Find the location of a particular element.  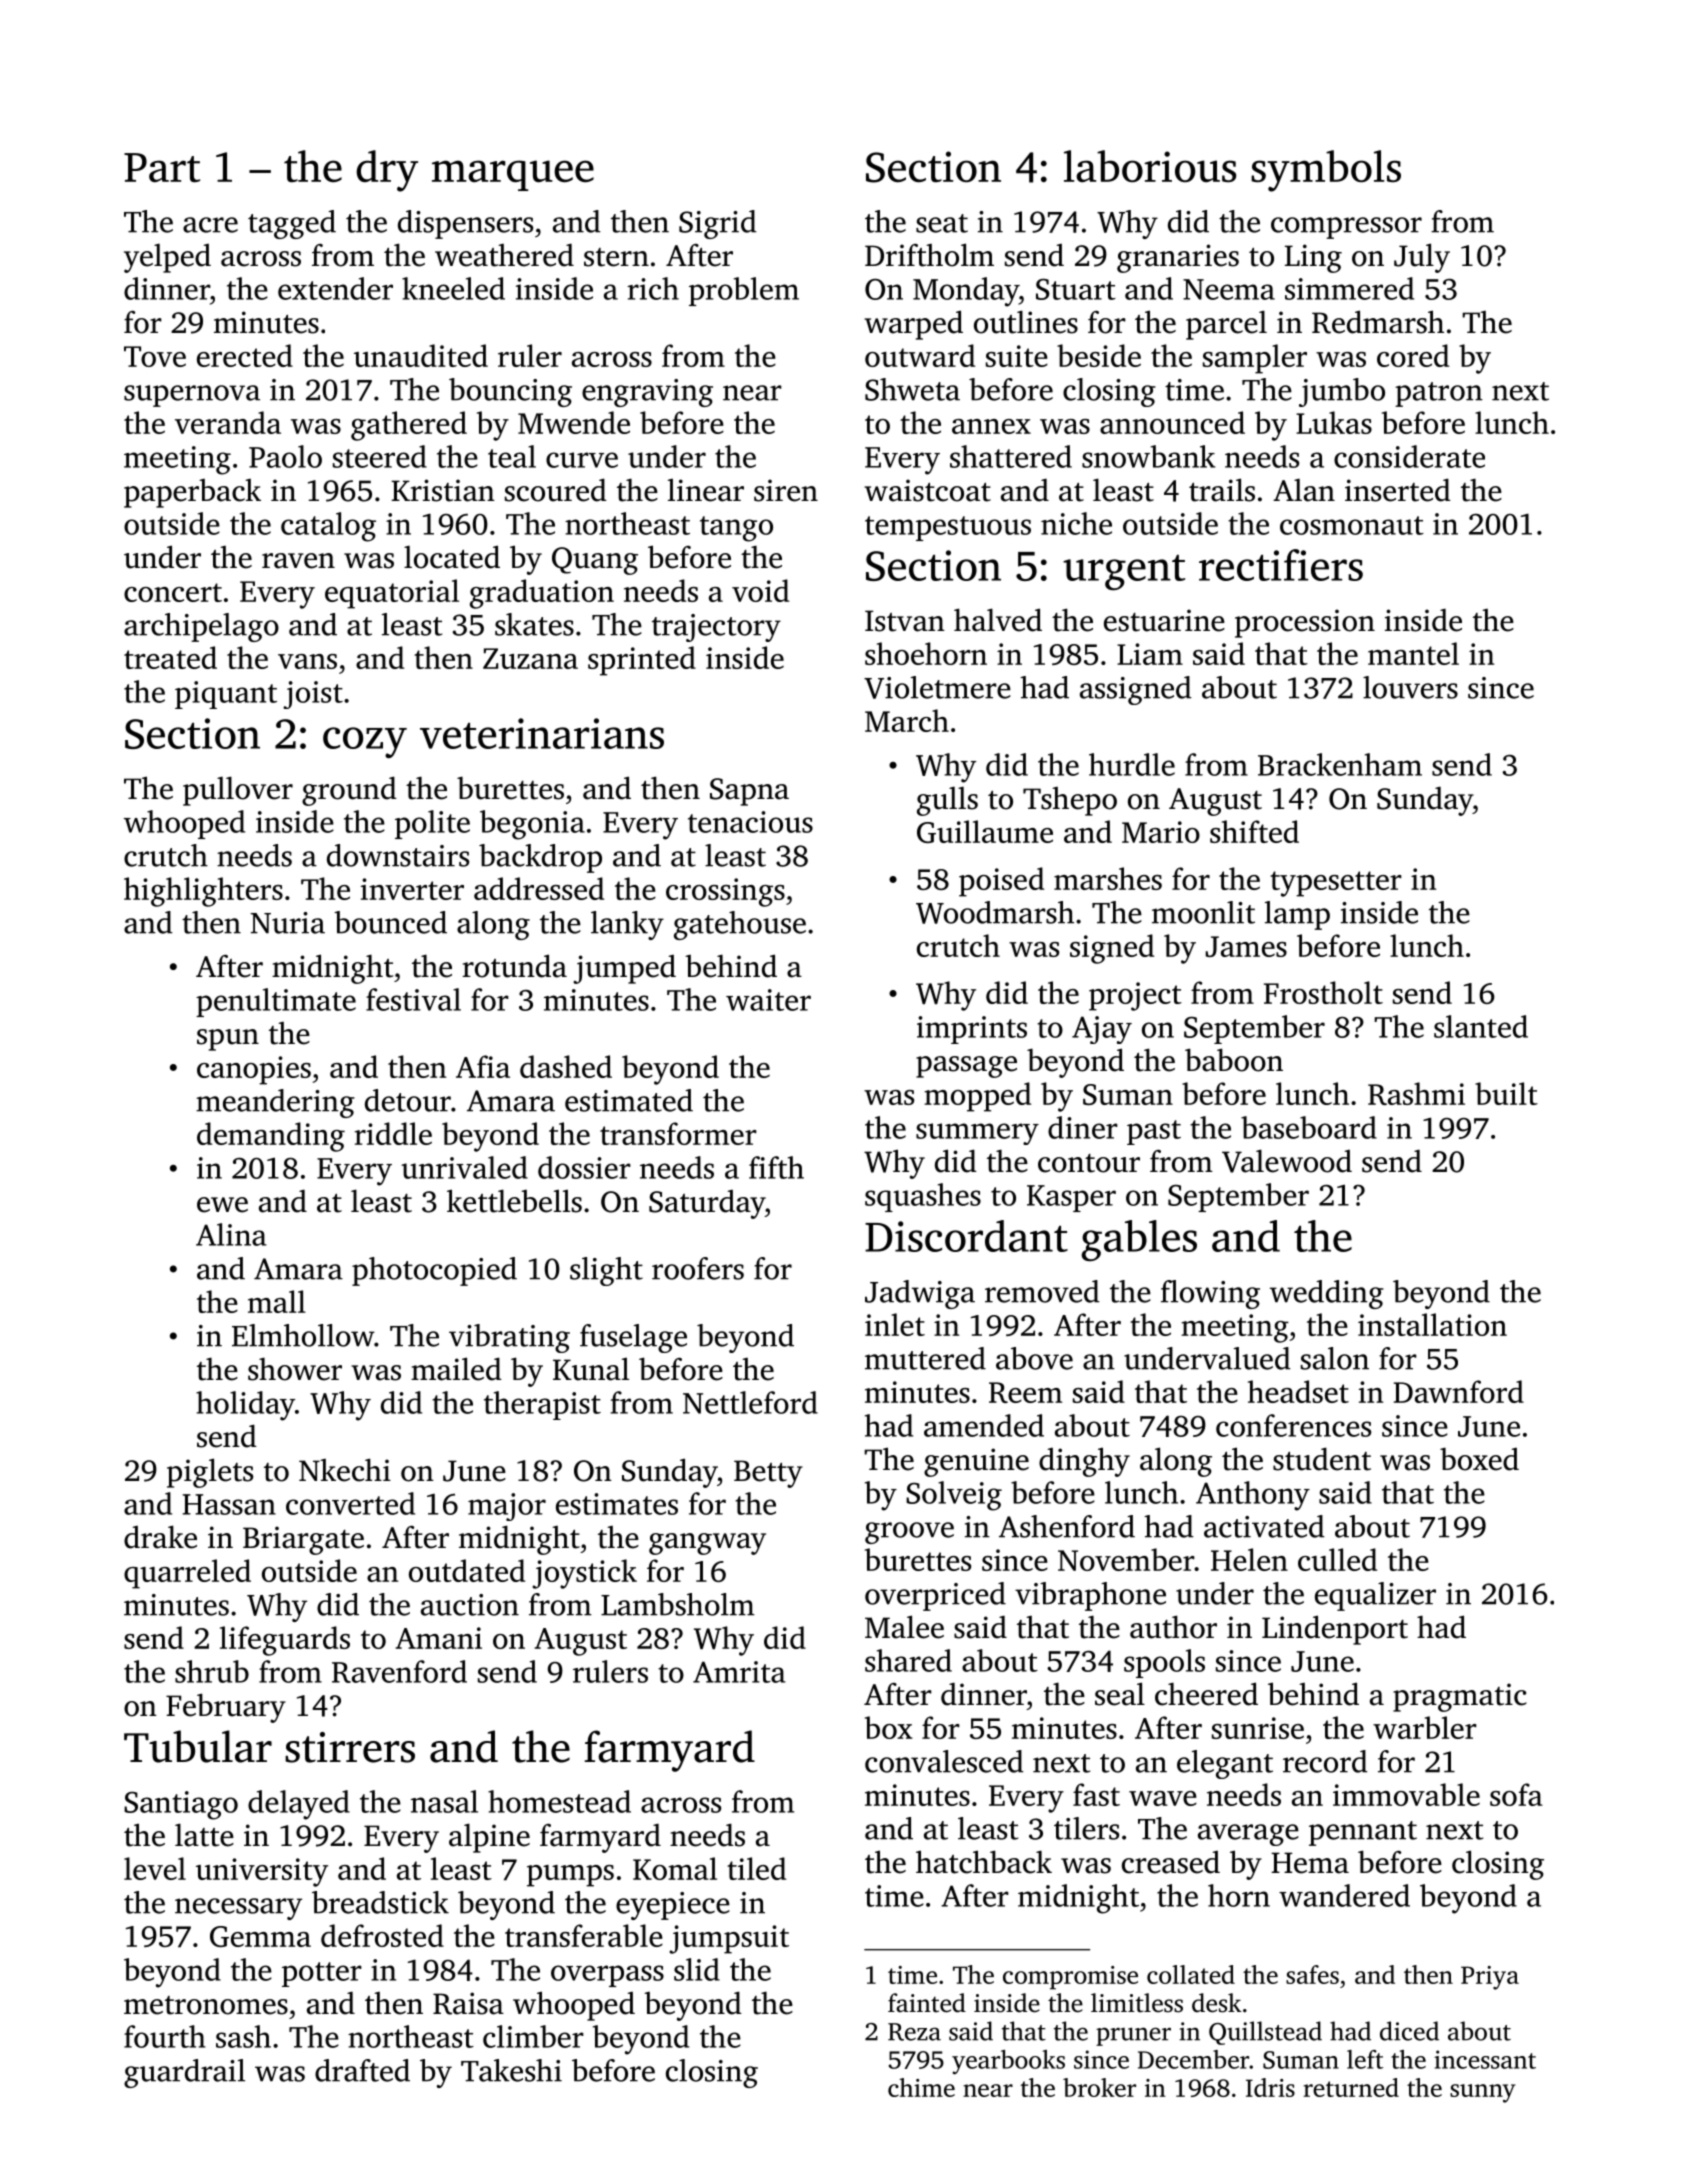

delayed is located at coordinates (299, 1805).
